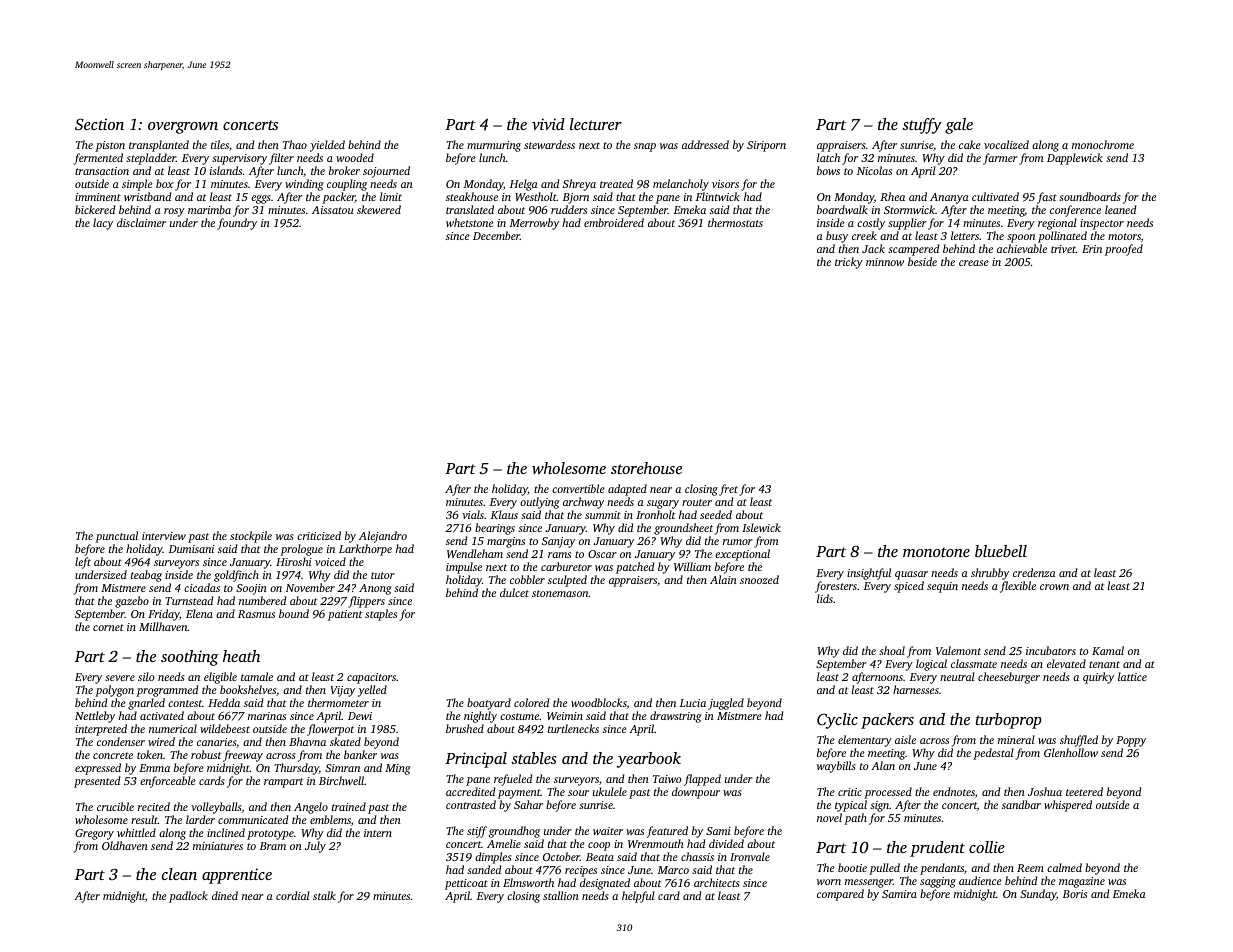 The image size is (1233, 952). What do you see at coordinates (1054, 587) in the screenshot?
I see `crown` at bounding box center [1054, 587].
